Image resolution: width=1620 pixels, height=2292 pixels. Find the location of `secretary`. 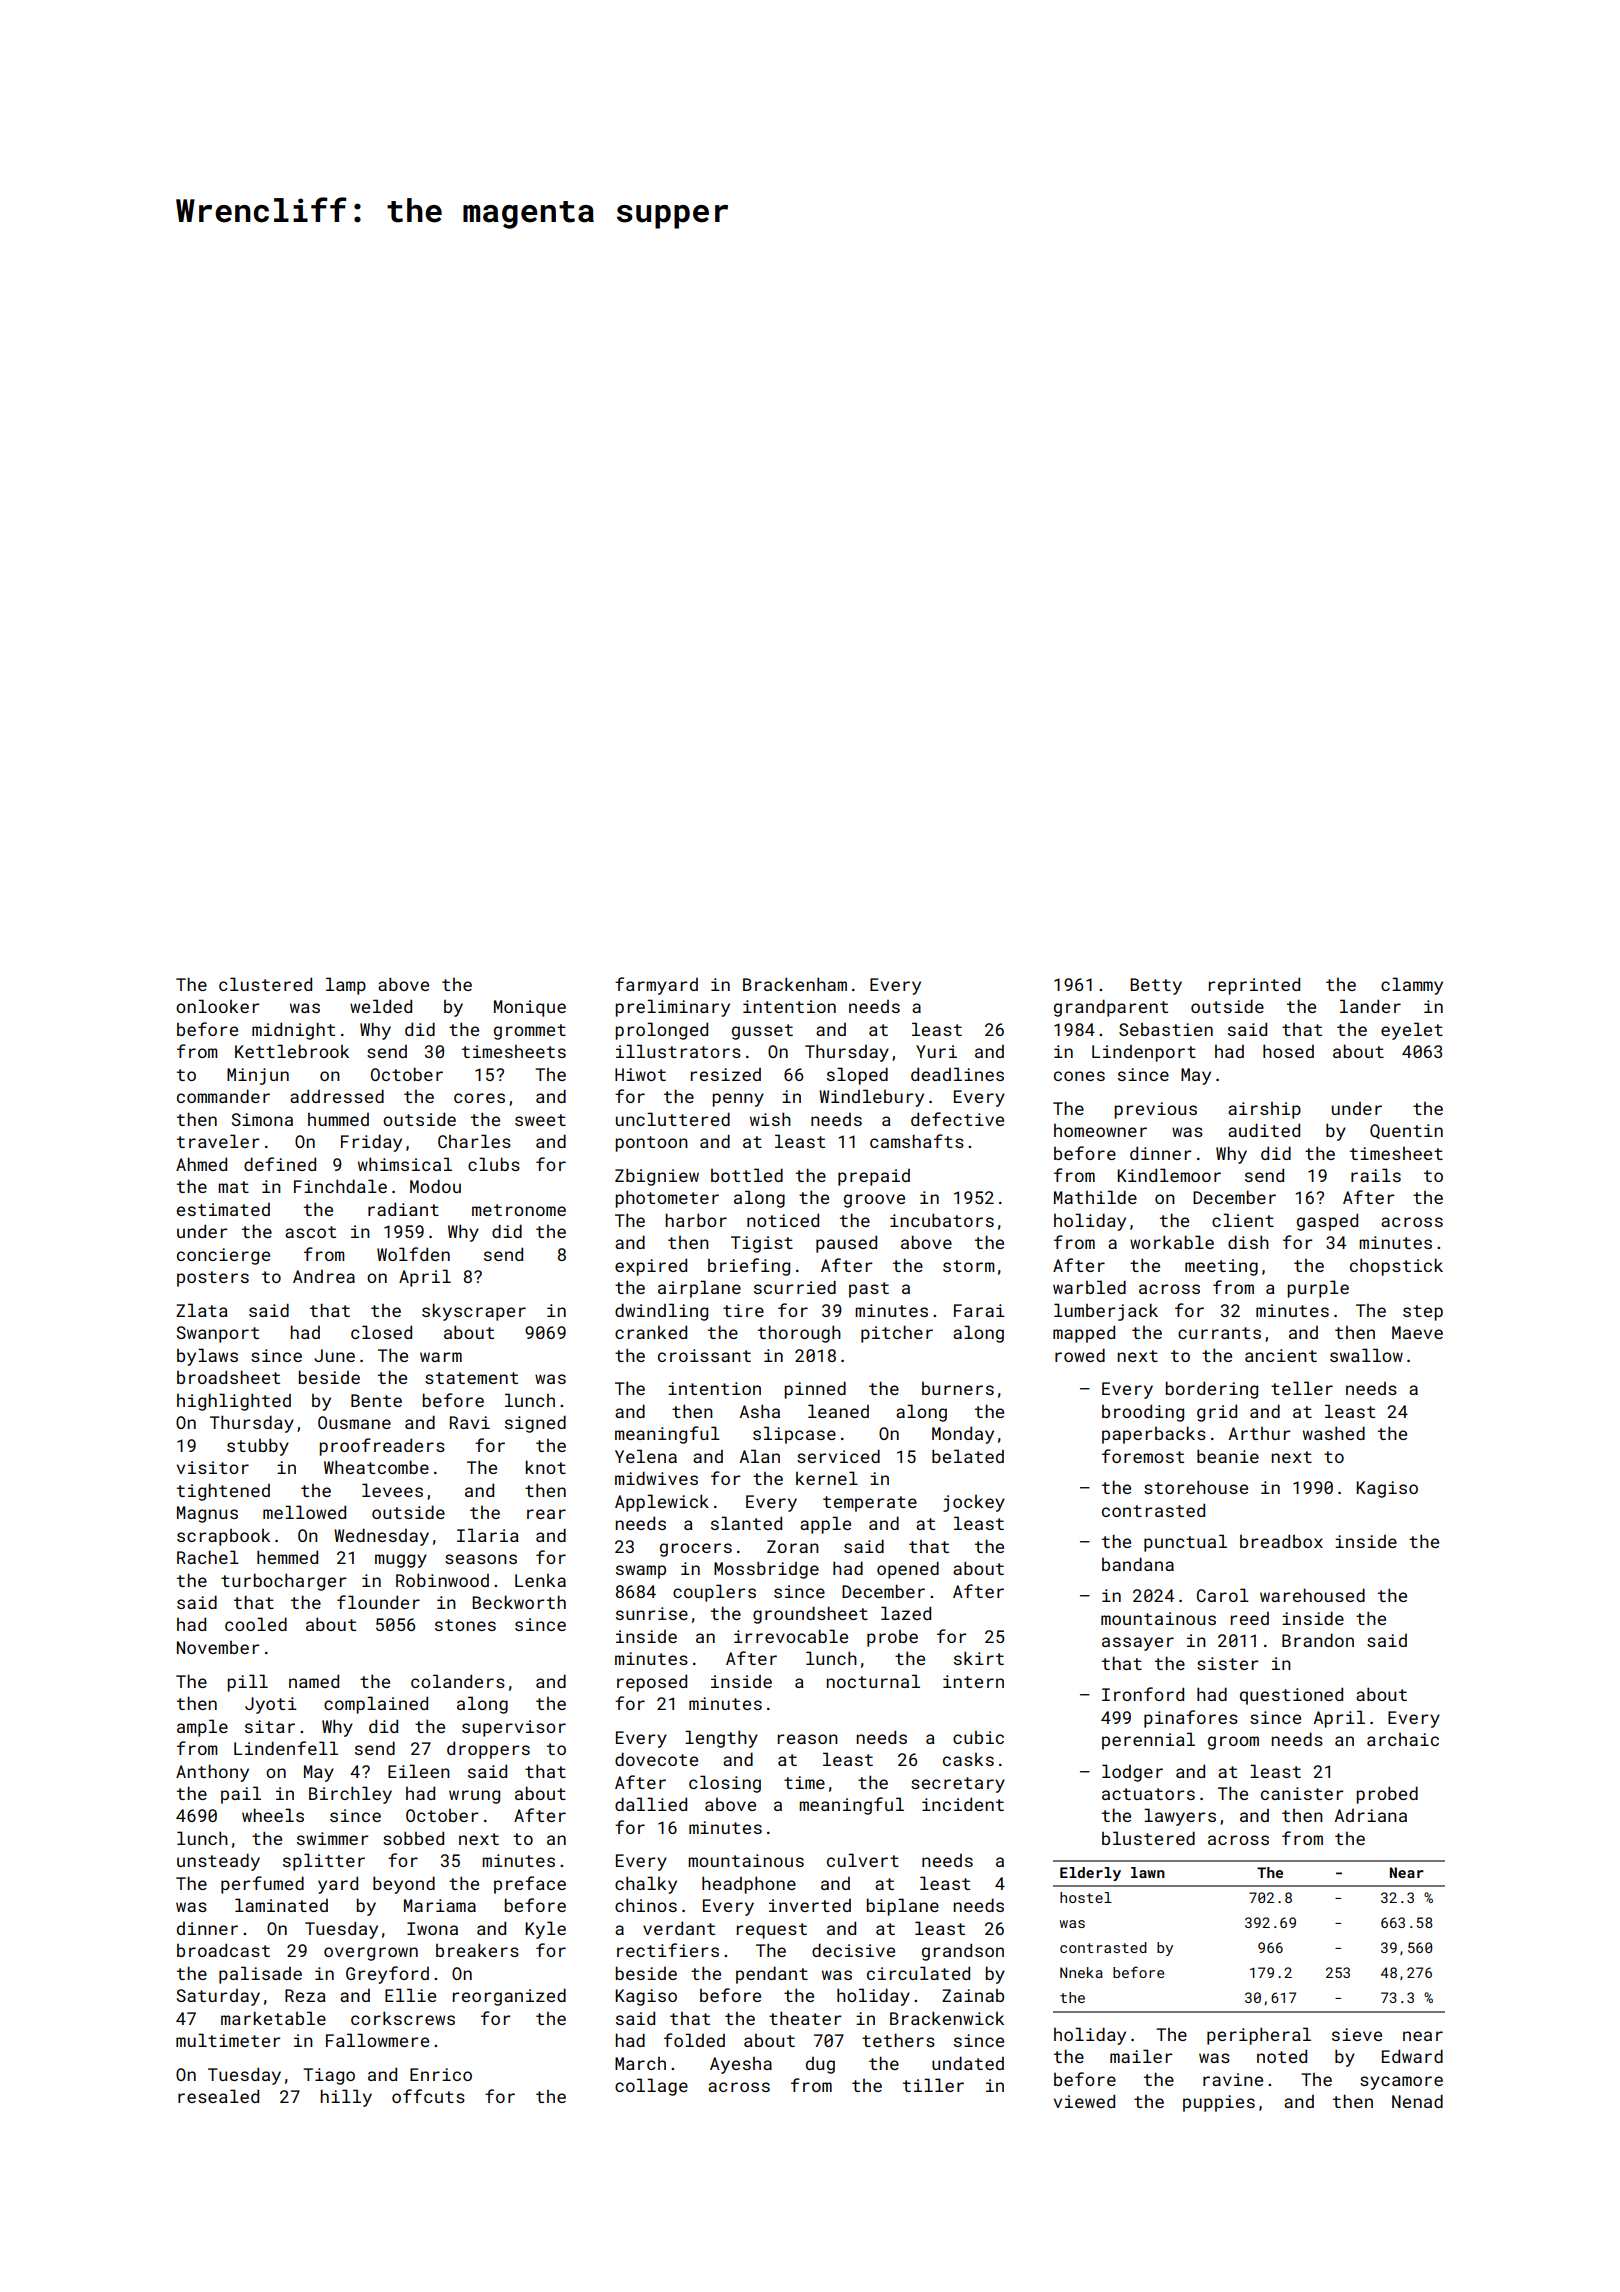

secretary is located at coordinates (958, 1785).
